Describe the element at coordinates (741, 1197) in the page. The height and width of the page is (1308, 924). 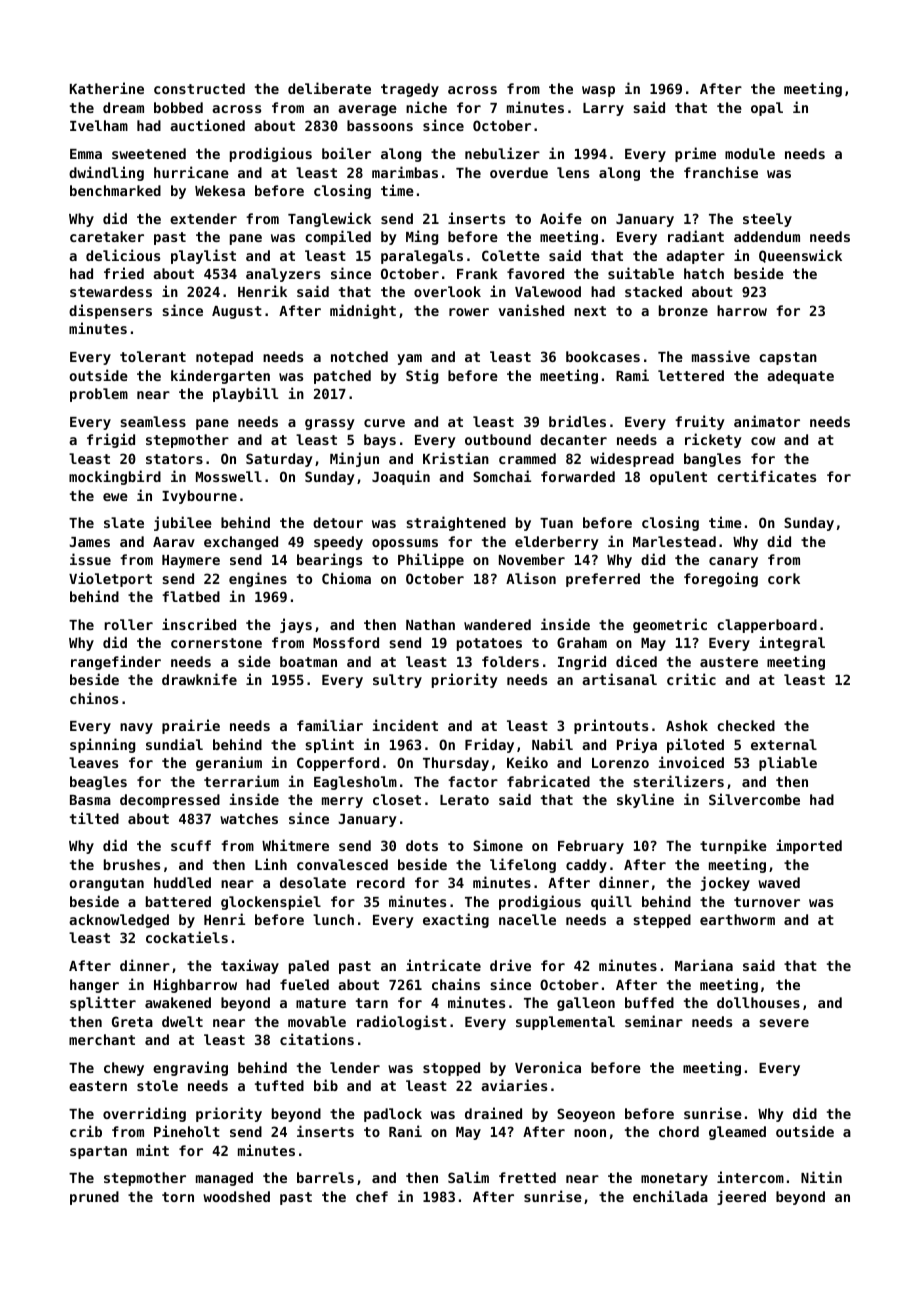
I see `jeered` at that location.
